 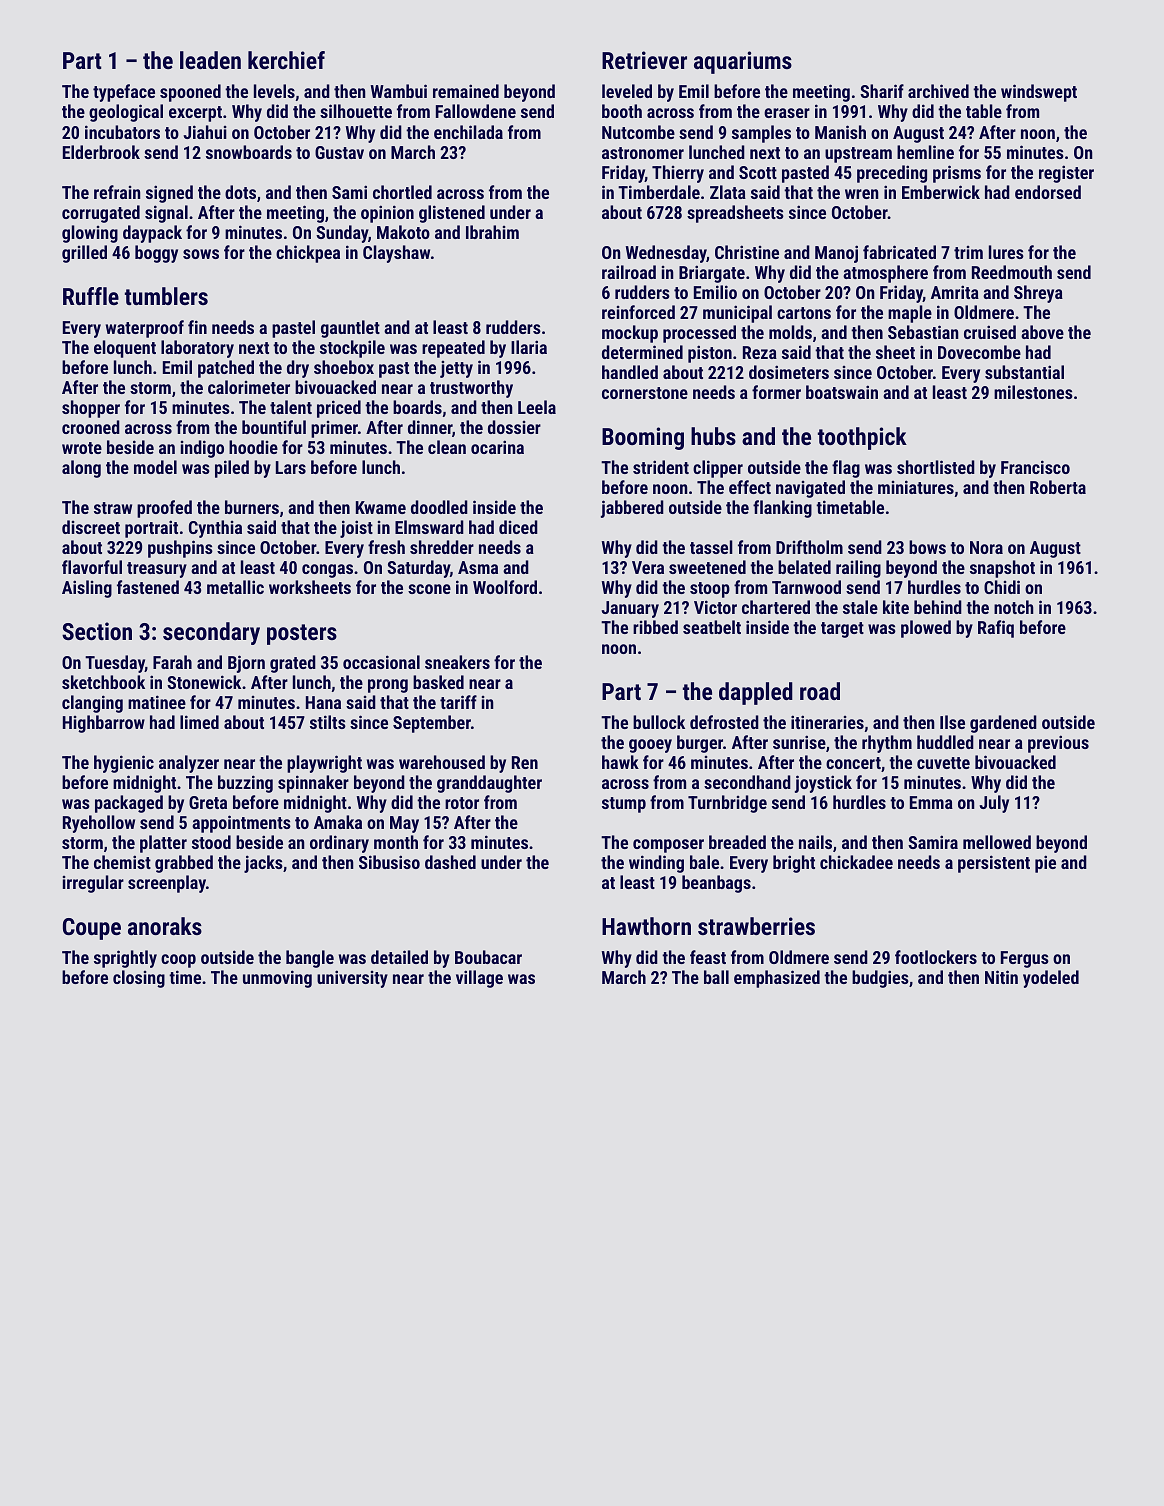 I want to click on Ibrahim, so click(x=492, y=232).
